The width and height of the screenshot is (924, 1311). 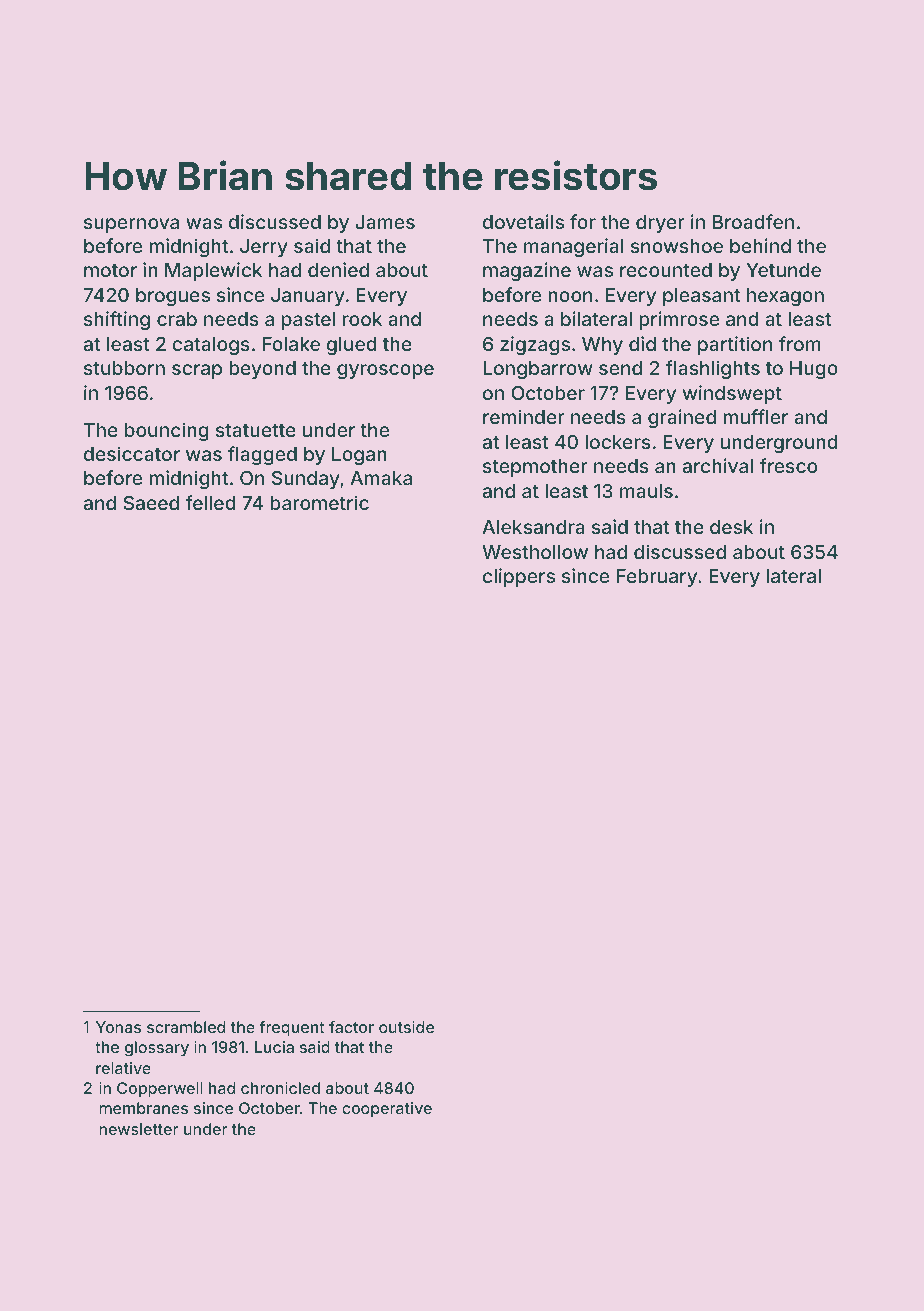 I want to click on scrambled, so click(x=186, y=1027).
